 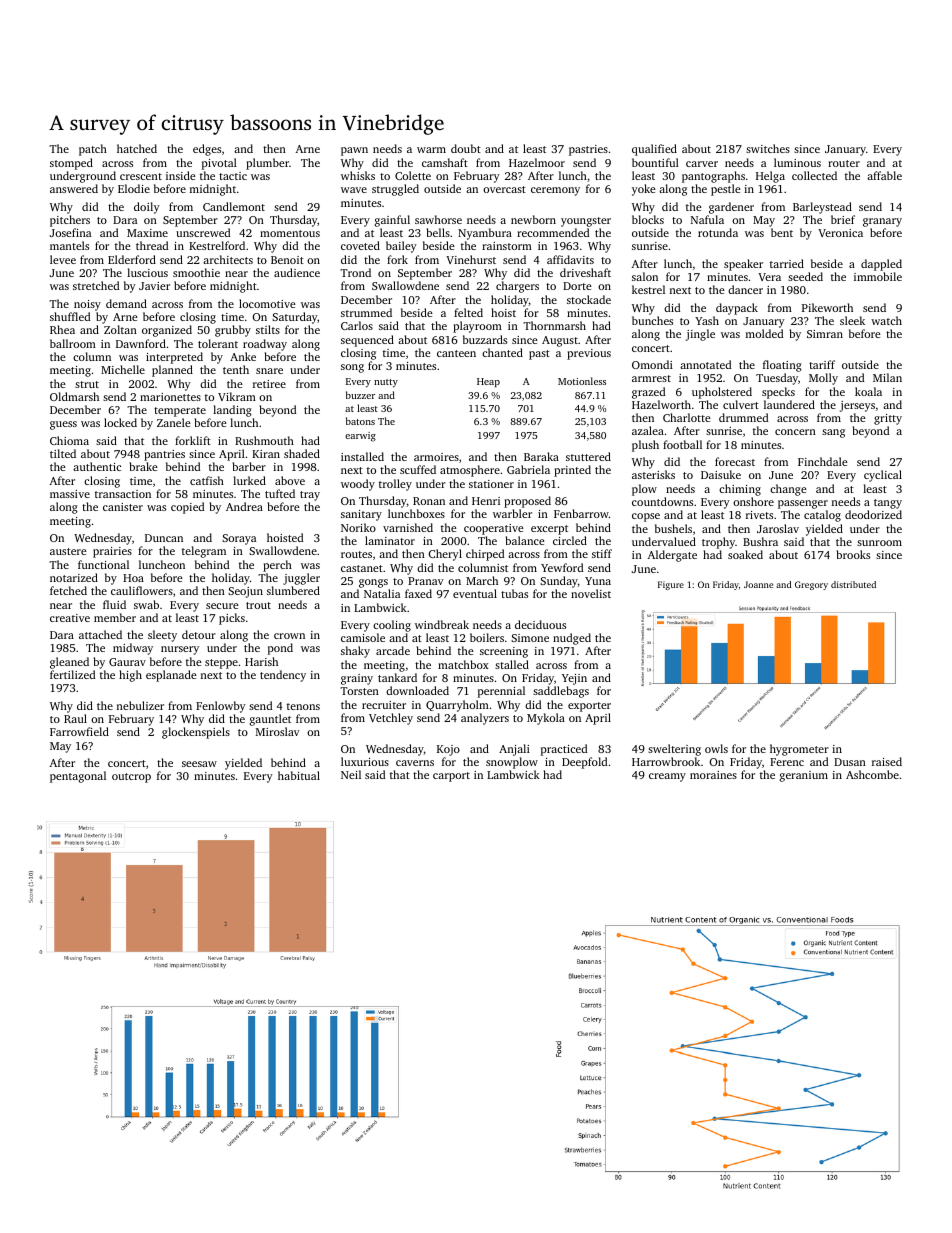 I want to click on carport, so click(x=451, y=777).
